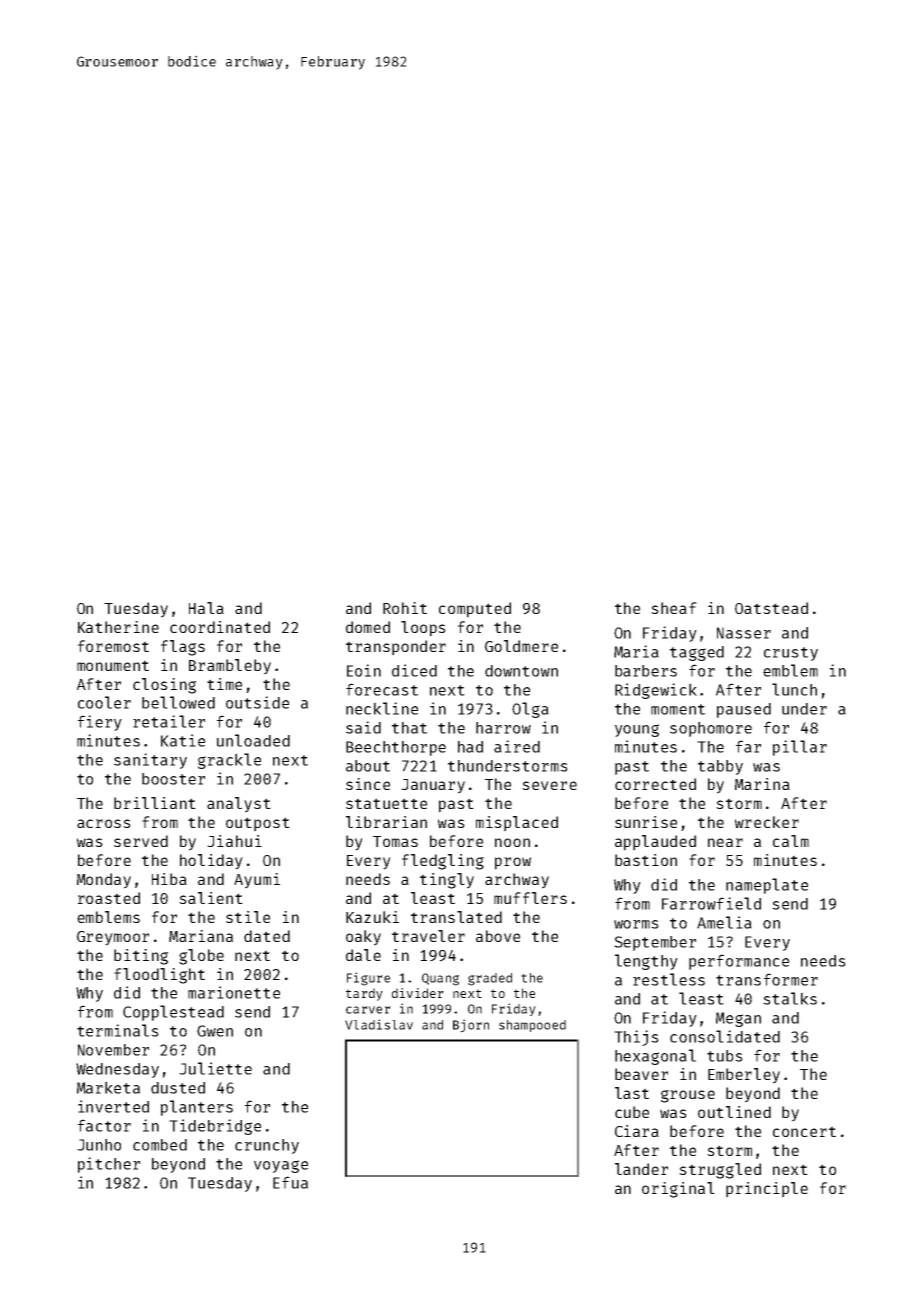 This screenshot has height=1308, width=924. I want to click on calm, so click(791, 841).
